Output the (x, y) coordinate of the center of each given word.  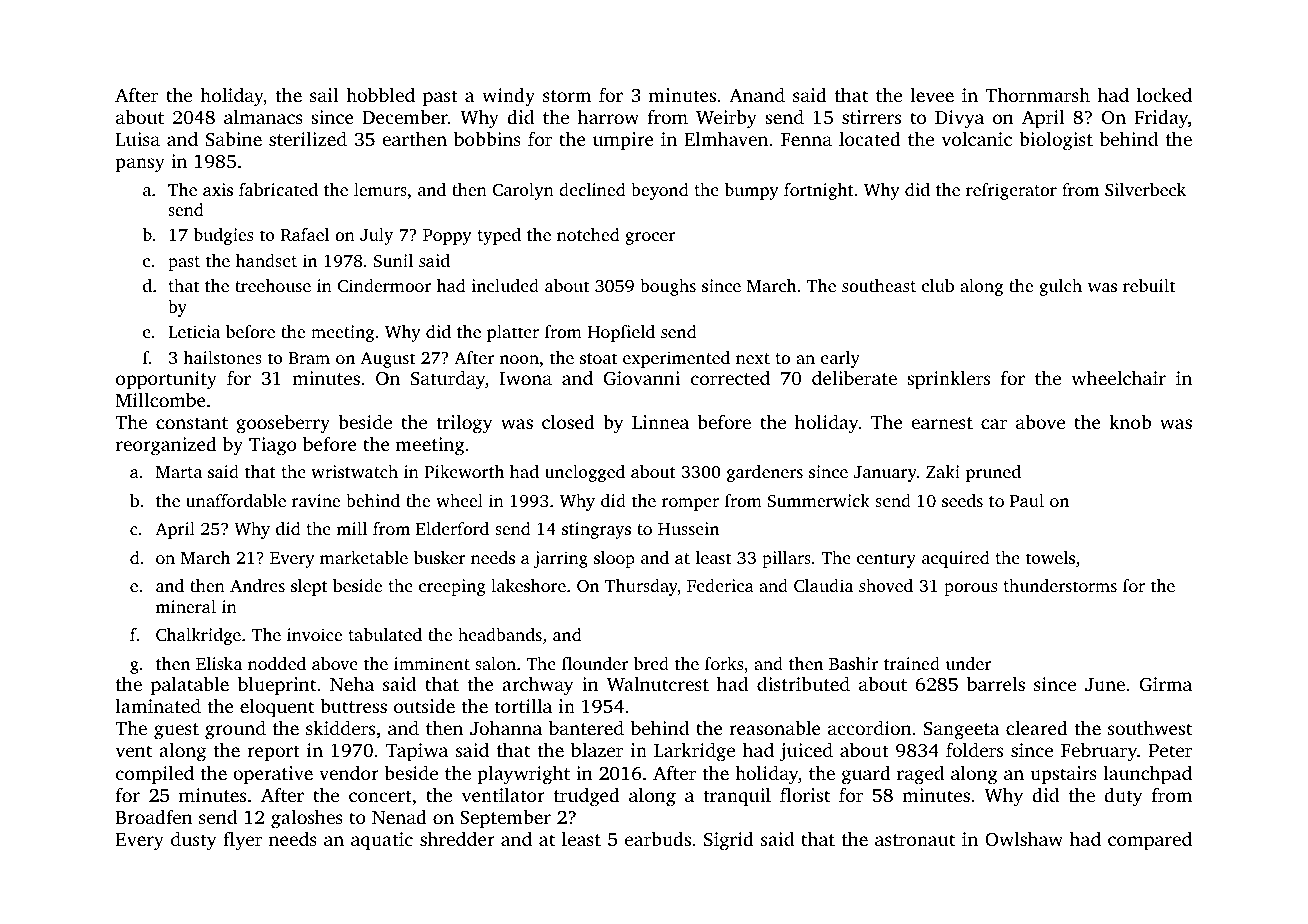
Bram (309, 358)
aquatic (382, 841)
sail (324, 95)
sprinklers (948, 379)
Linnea (660, 422)
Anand (757, 95)
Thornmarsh (1038, 95)
